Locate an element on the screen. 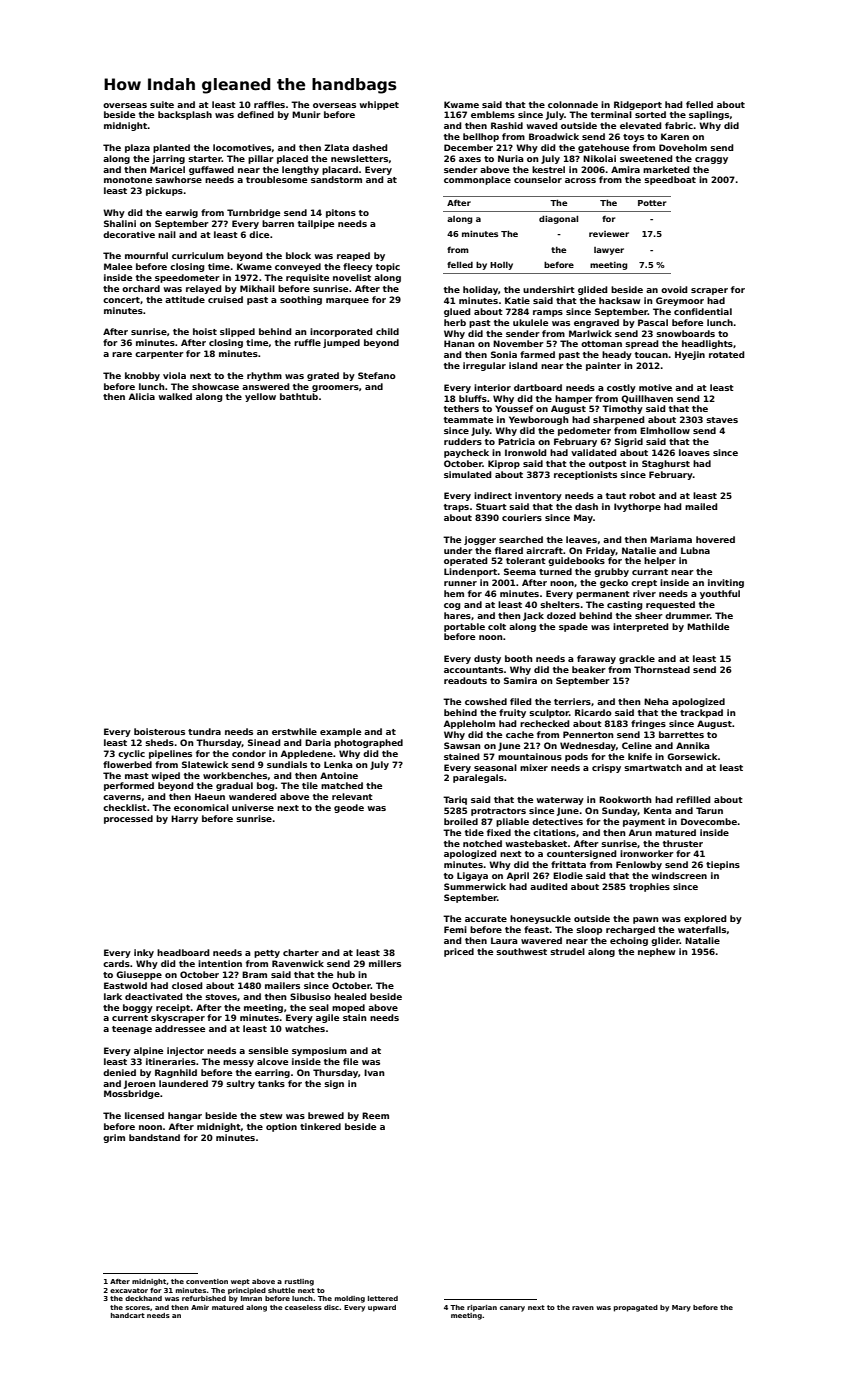 This screenshot has height=1400, width=849. mailed is located at coordinates (701, 506).
